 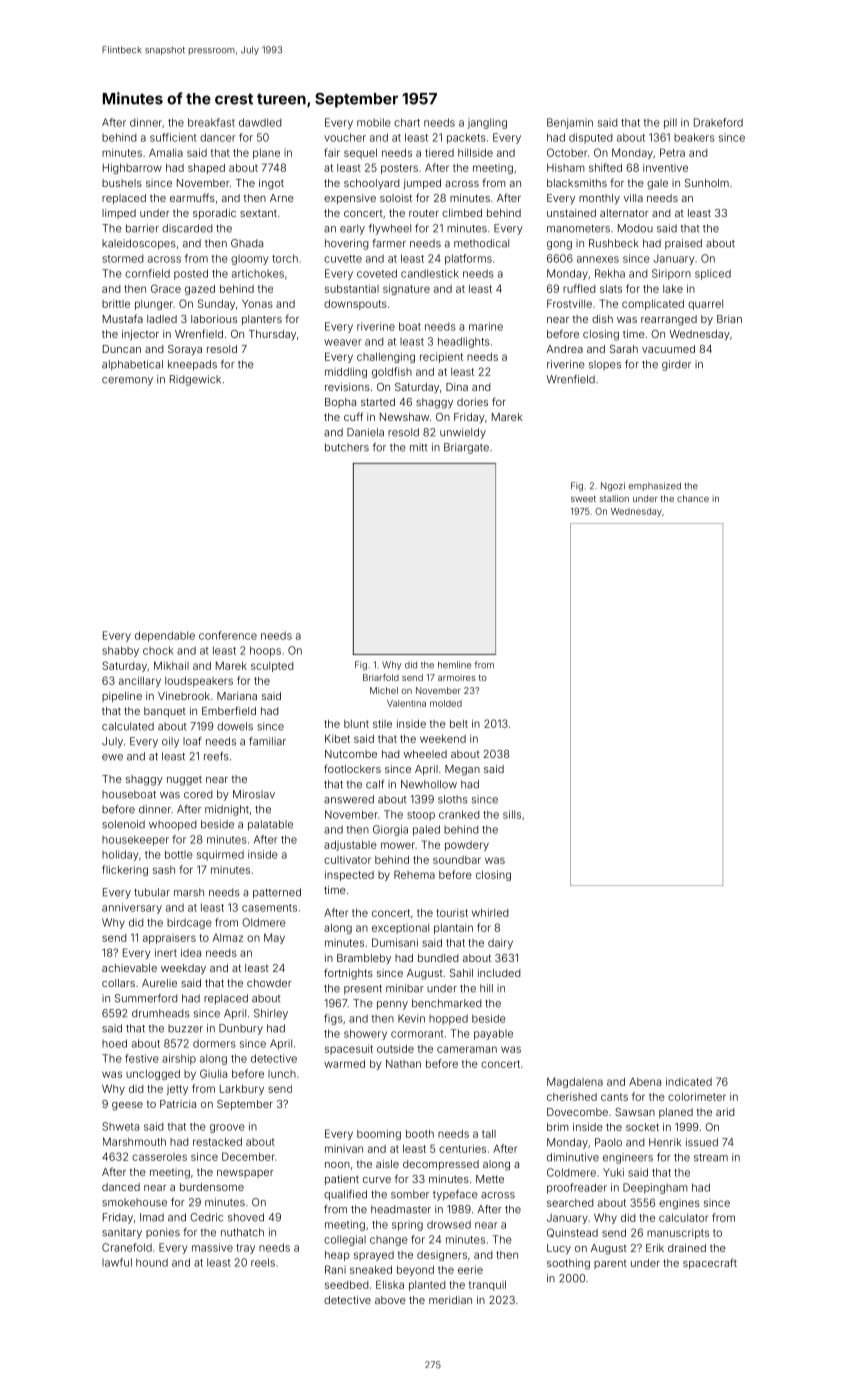 I want to click on cants, so click(x=614, y=1097).
